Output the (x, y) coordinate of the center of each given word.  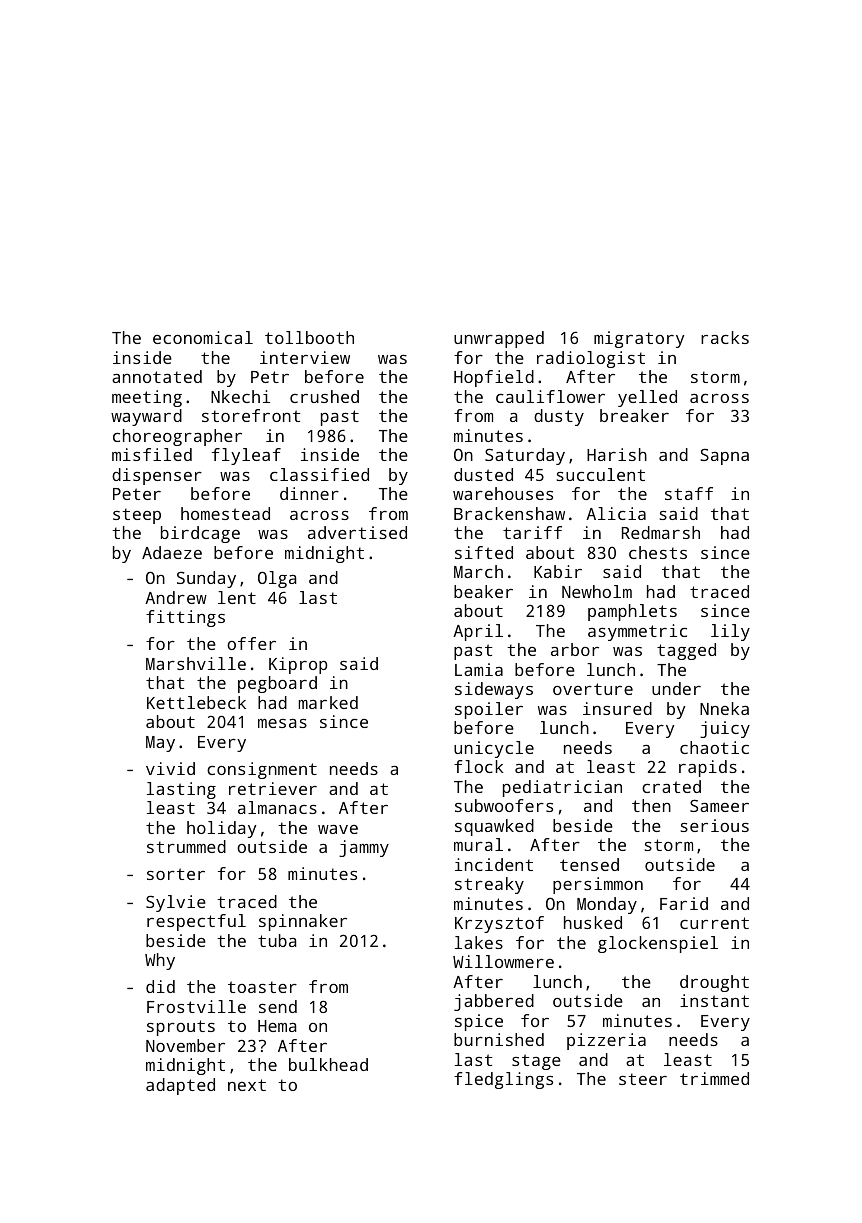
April (478, 632)
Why (160, 961)
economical (203, 337)
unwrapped (499, 339)
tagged (686, 651)
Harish (617, 454)
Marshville (196, 663)
